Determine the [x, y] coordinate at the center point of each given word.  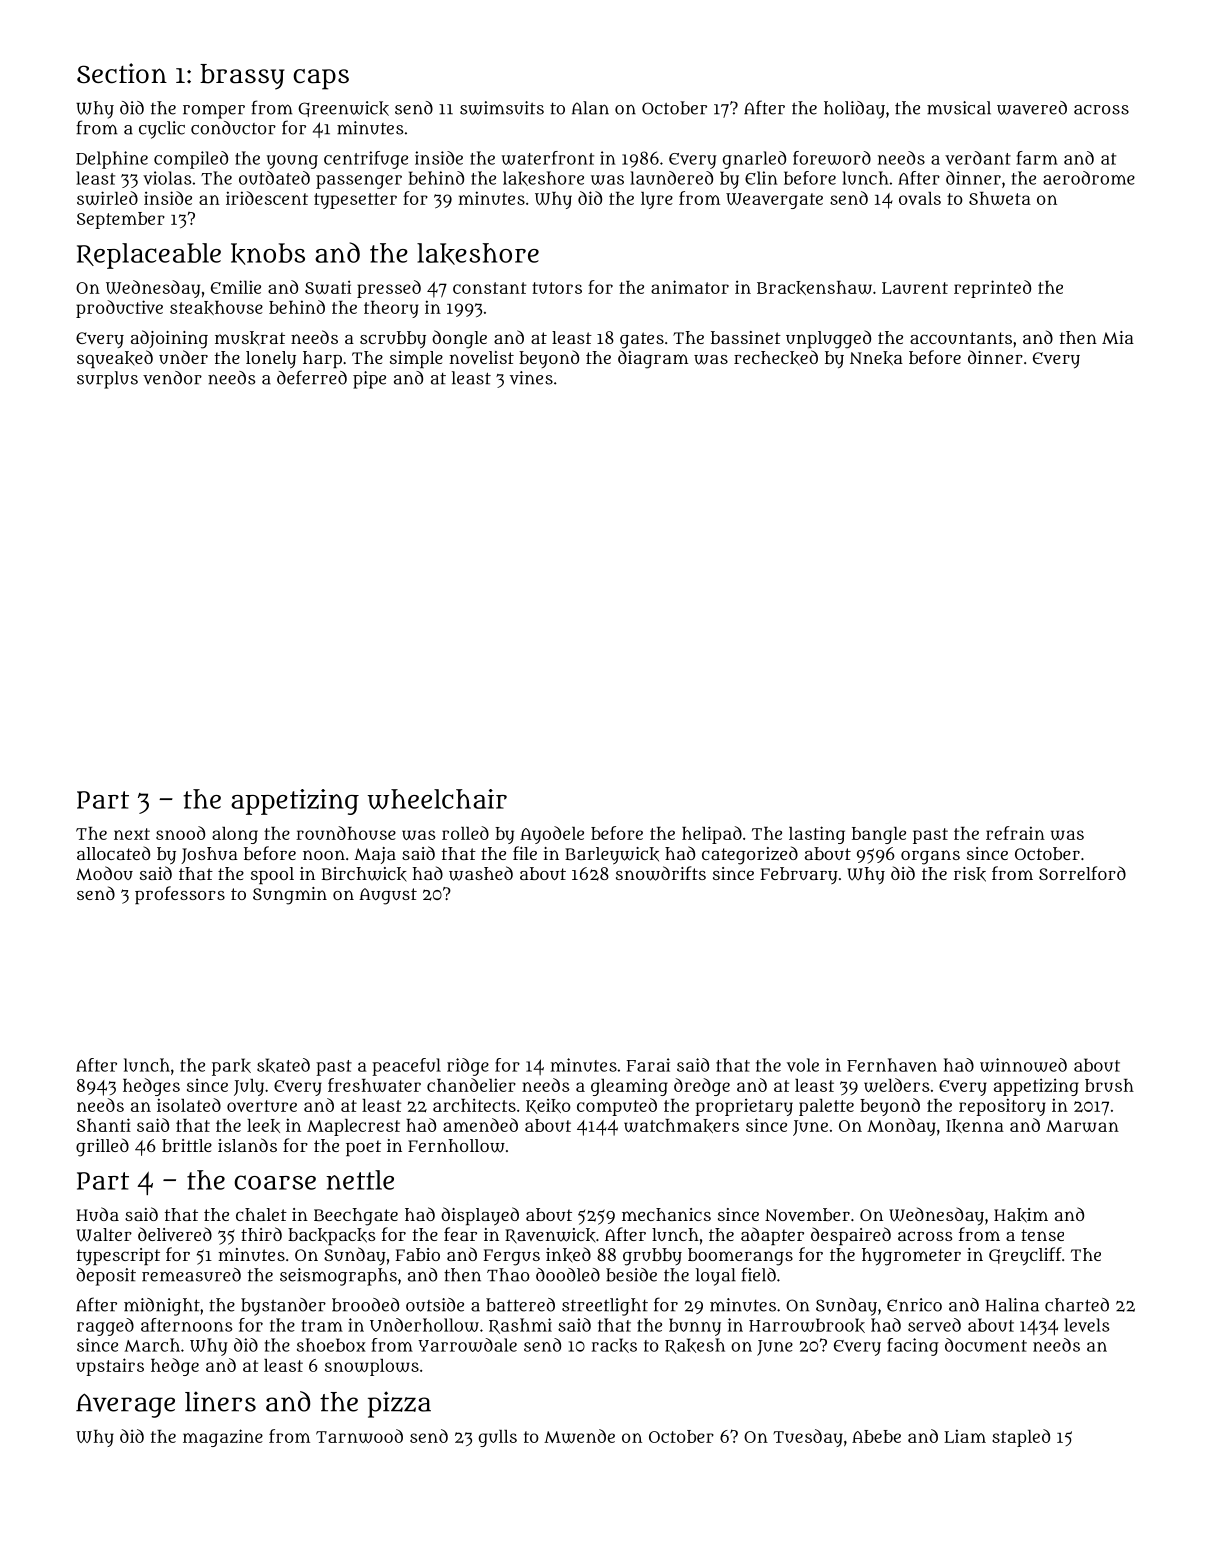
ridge [468, 1067]
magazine [223, 1438]
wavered [1032, 108]
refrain [1015, 833]
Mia [1118, 337]
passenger [359, 182]
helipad [712, 835]
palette [826, 1107]
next [132, 834]
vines [531, 378]
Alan [590, 108]
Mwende [579, 1436]
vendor [172, 378]
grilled [102, 1147]
